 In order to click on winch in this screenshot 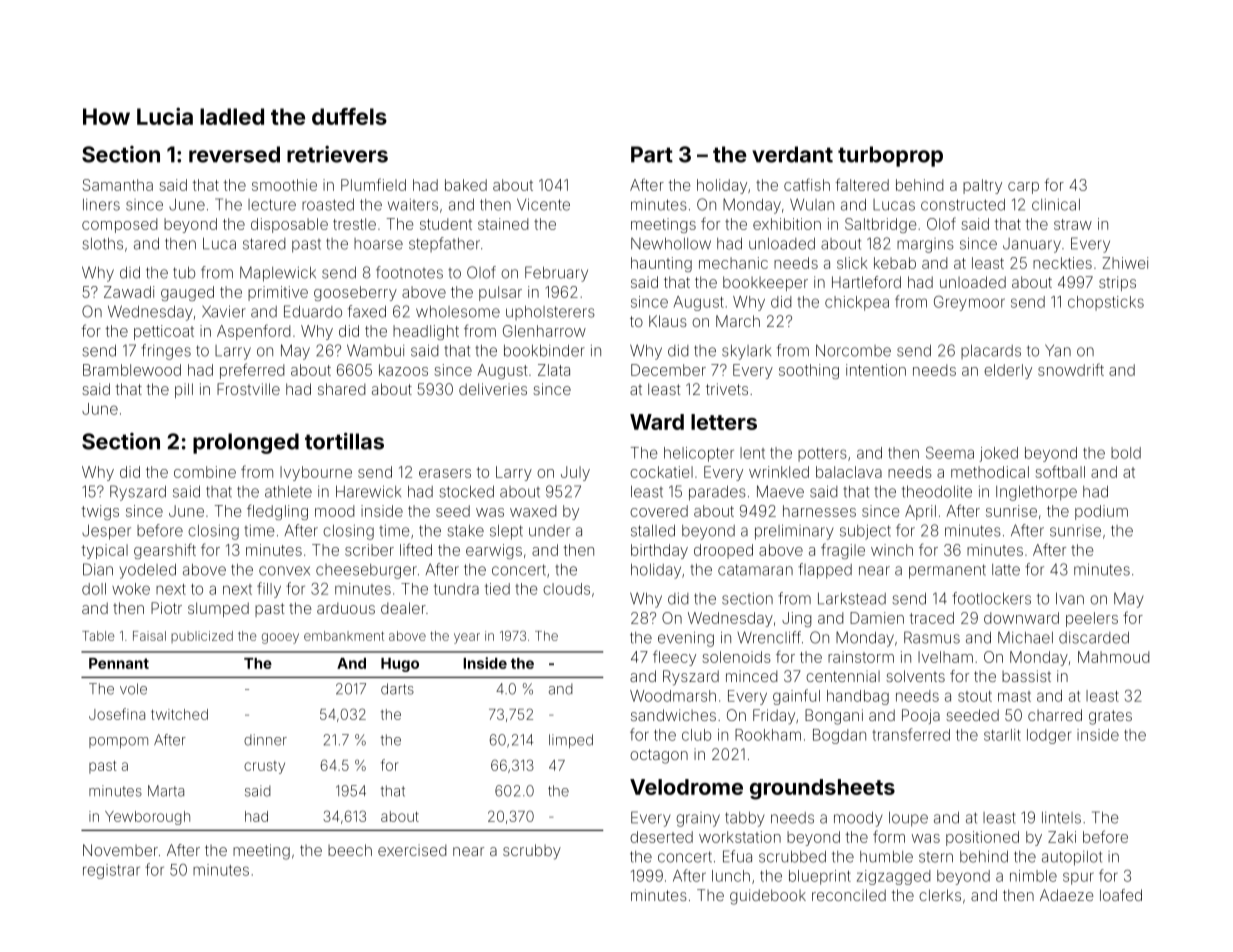, I will do `click(892, 550)`.
